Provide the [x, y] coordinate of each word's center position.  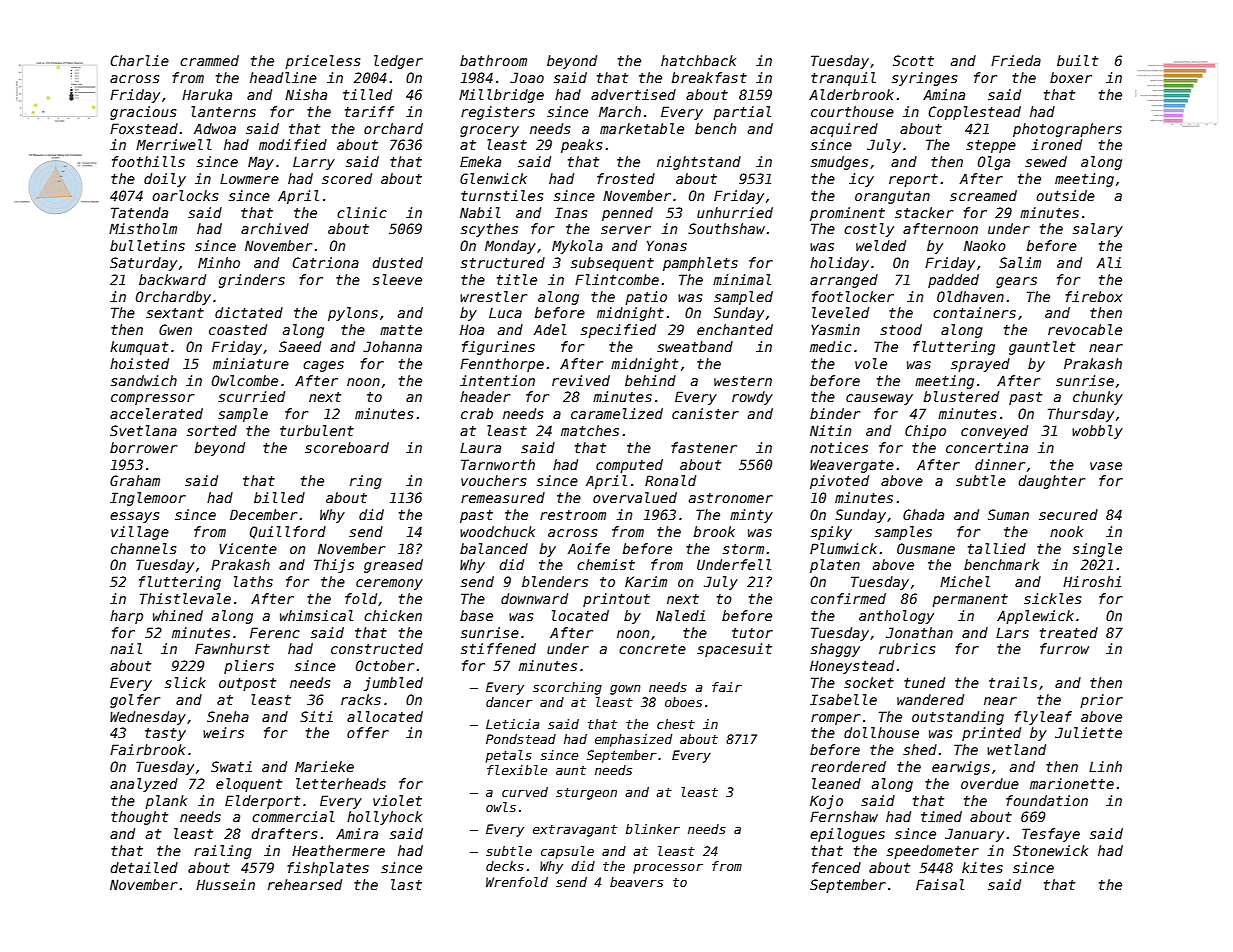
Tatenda [139, 212]
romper [835, 719]
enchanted [735, 329]
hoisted [139, 363]
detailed [144, 867]
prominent [847, 214]
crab [477, 413]
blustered [961, 396]
